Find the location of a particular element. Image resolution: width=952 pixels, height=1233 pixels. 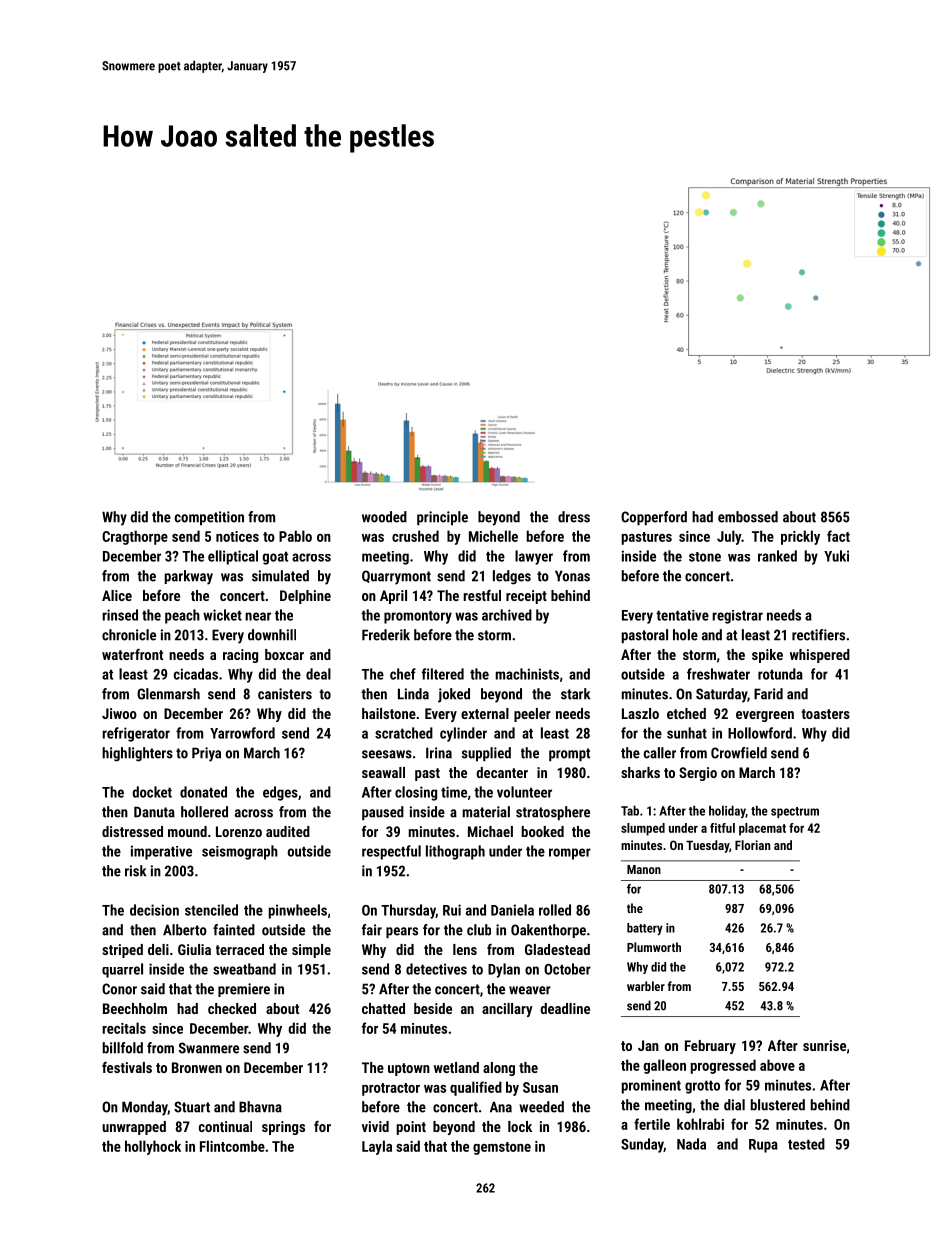

cicadas is located at coordinates (196, 674).
